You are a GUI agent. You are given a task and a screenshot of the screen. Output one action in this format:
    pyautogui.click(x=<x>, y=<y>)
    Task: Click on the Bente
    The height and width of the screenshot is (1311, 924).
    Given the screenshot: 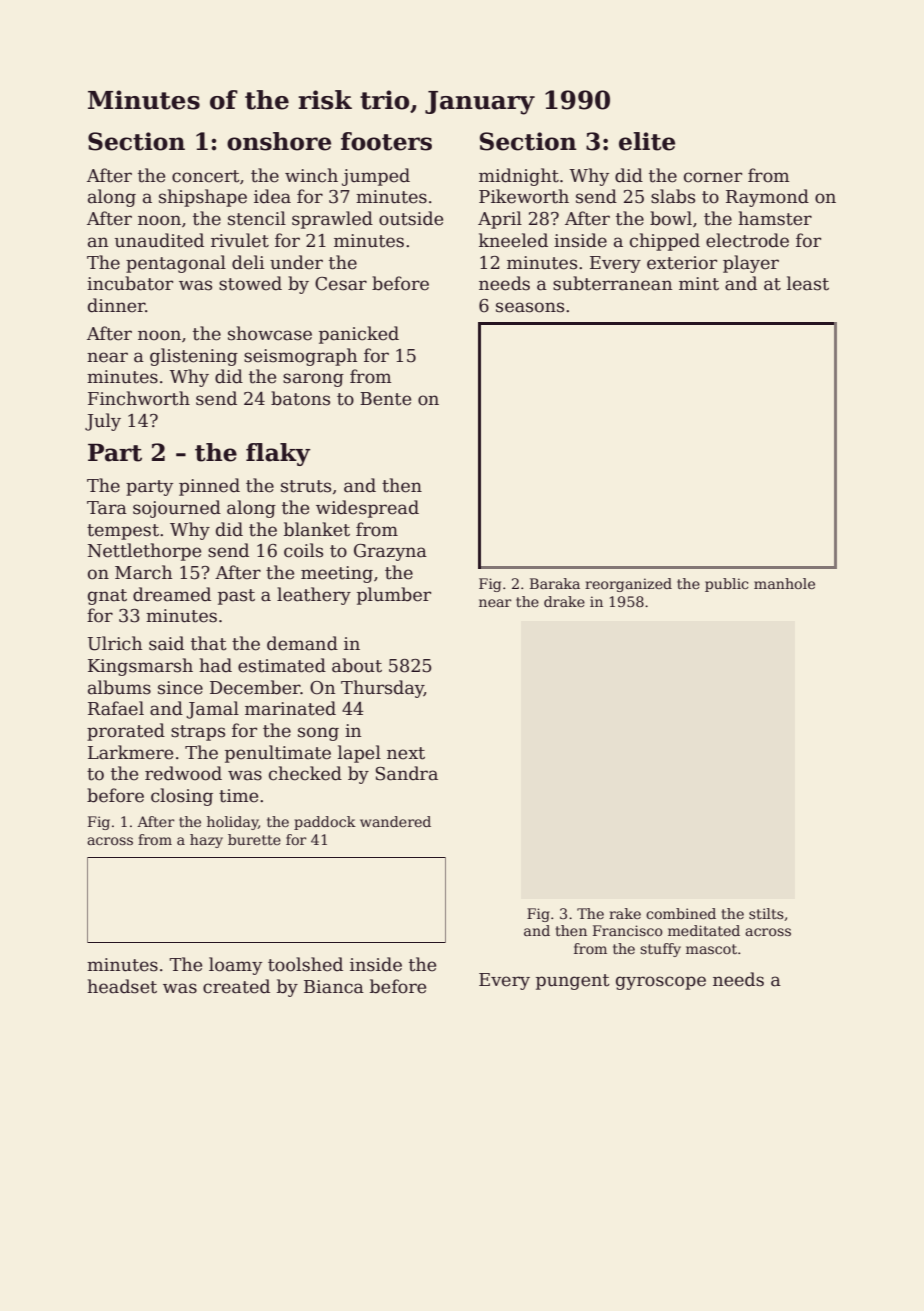 What is the action you would take?
    pyautogui.click(x=385, y=399)
